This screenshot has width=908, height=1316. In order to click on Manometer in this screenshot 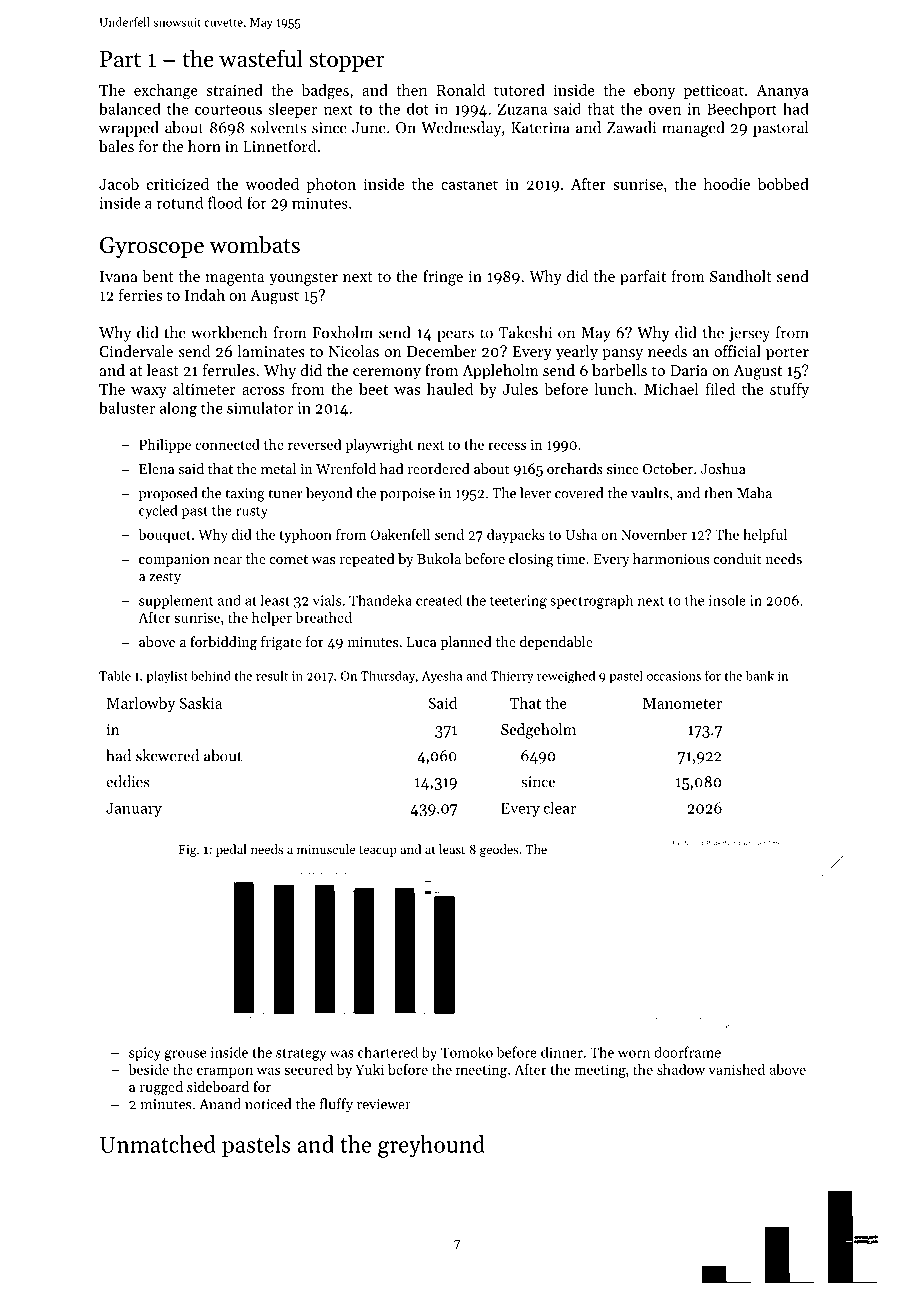, I will do `click(682, 703)`.
